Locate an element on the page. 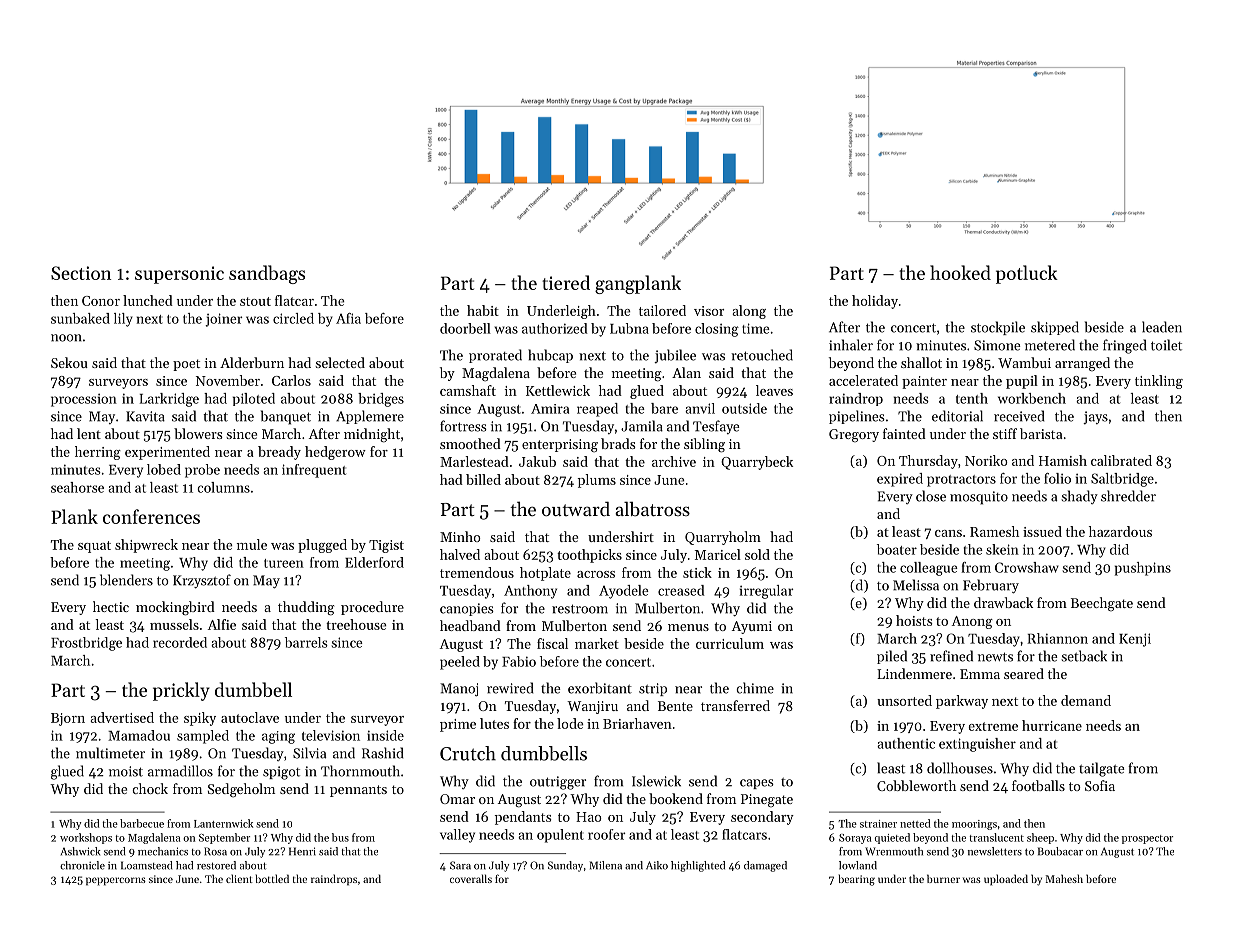 Image resolution: width=1233 pixels, height=952 pixels. exorbitant is located at coordinates (600, 688).
